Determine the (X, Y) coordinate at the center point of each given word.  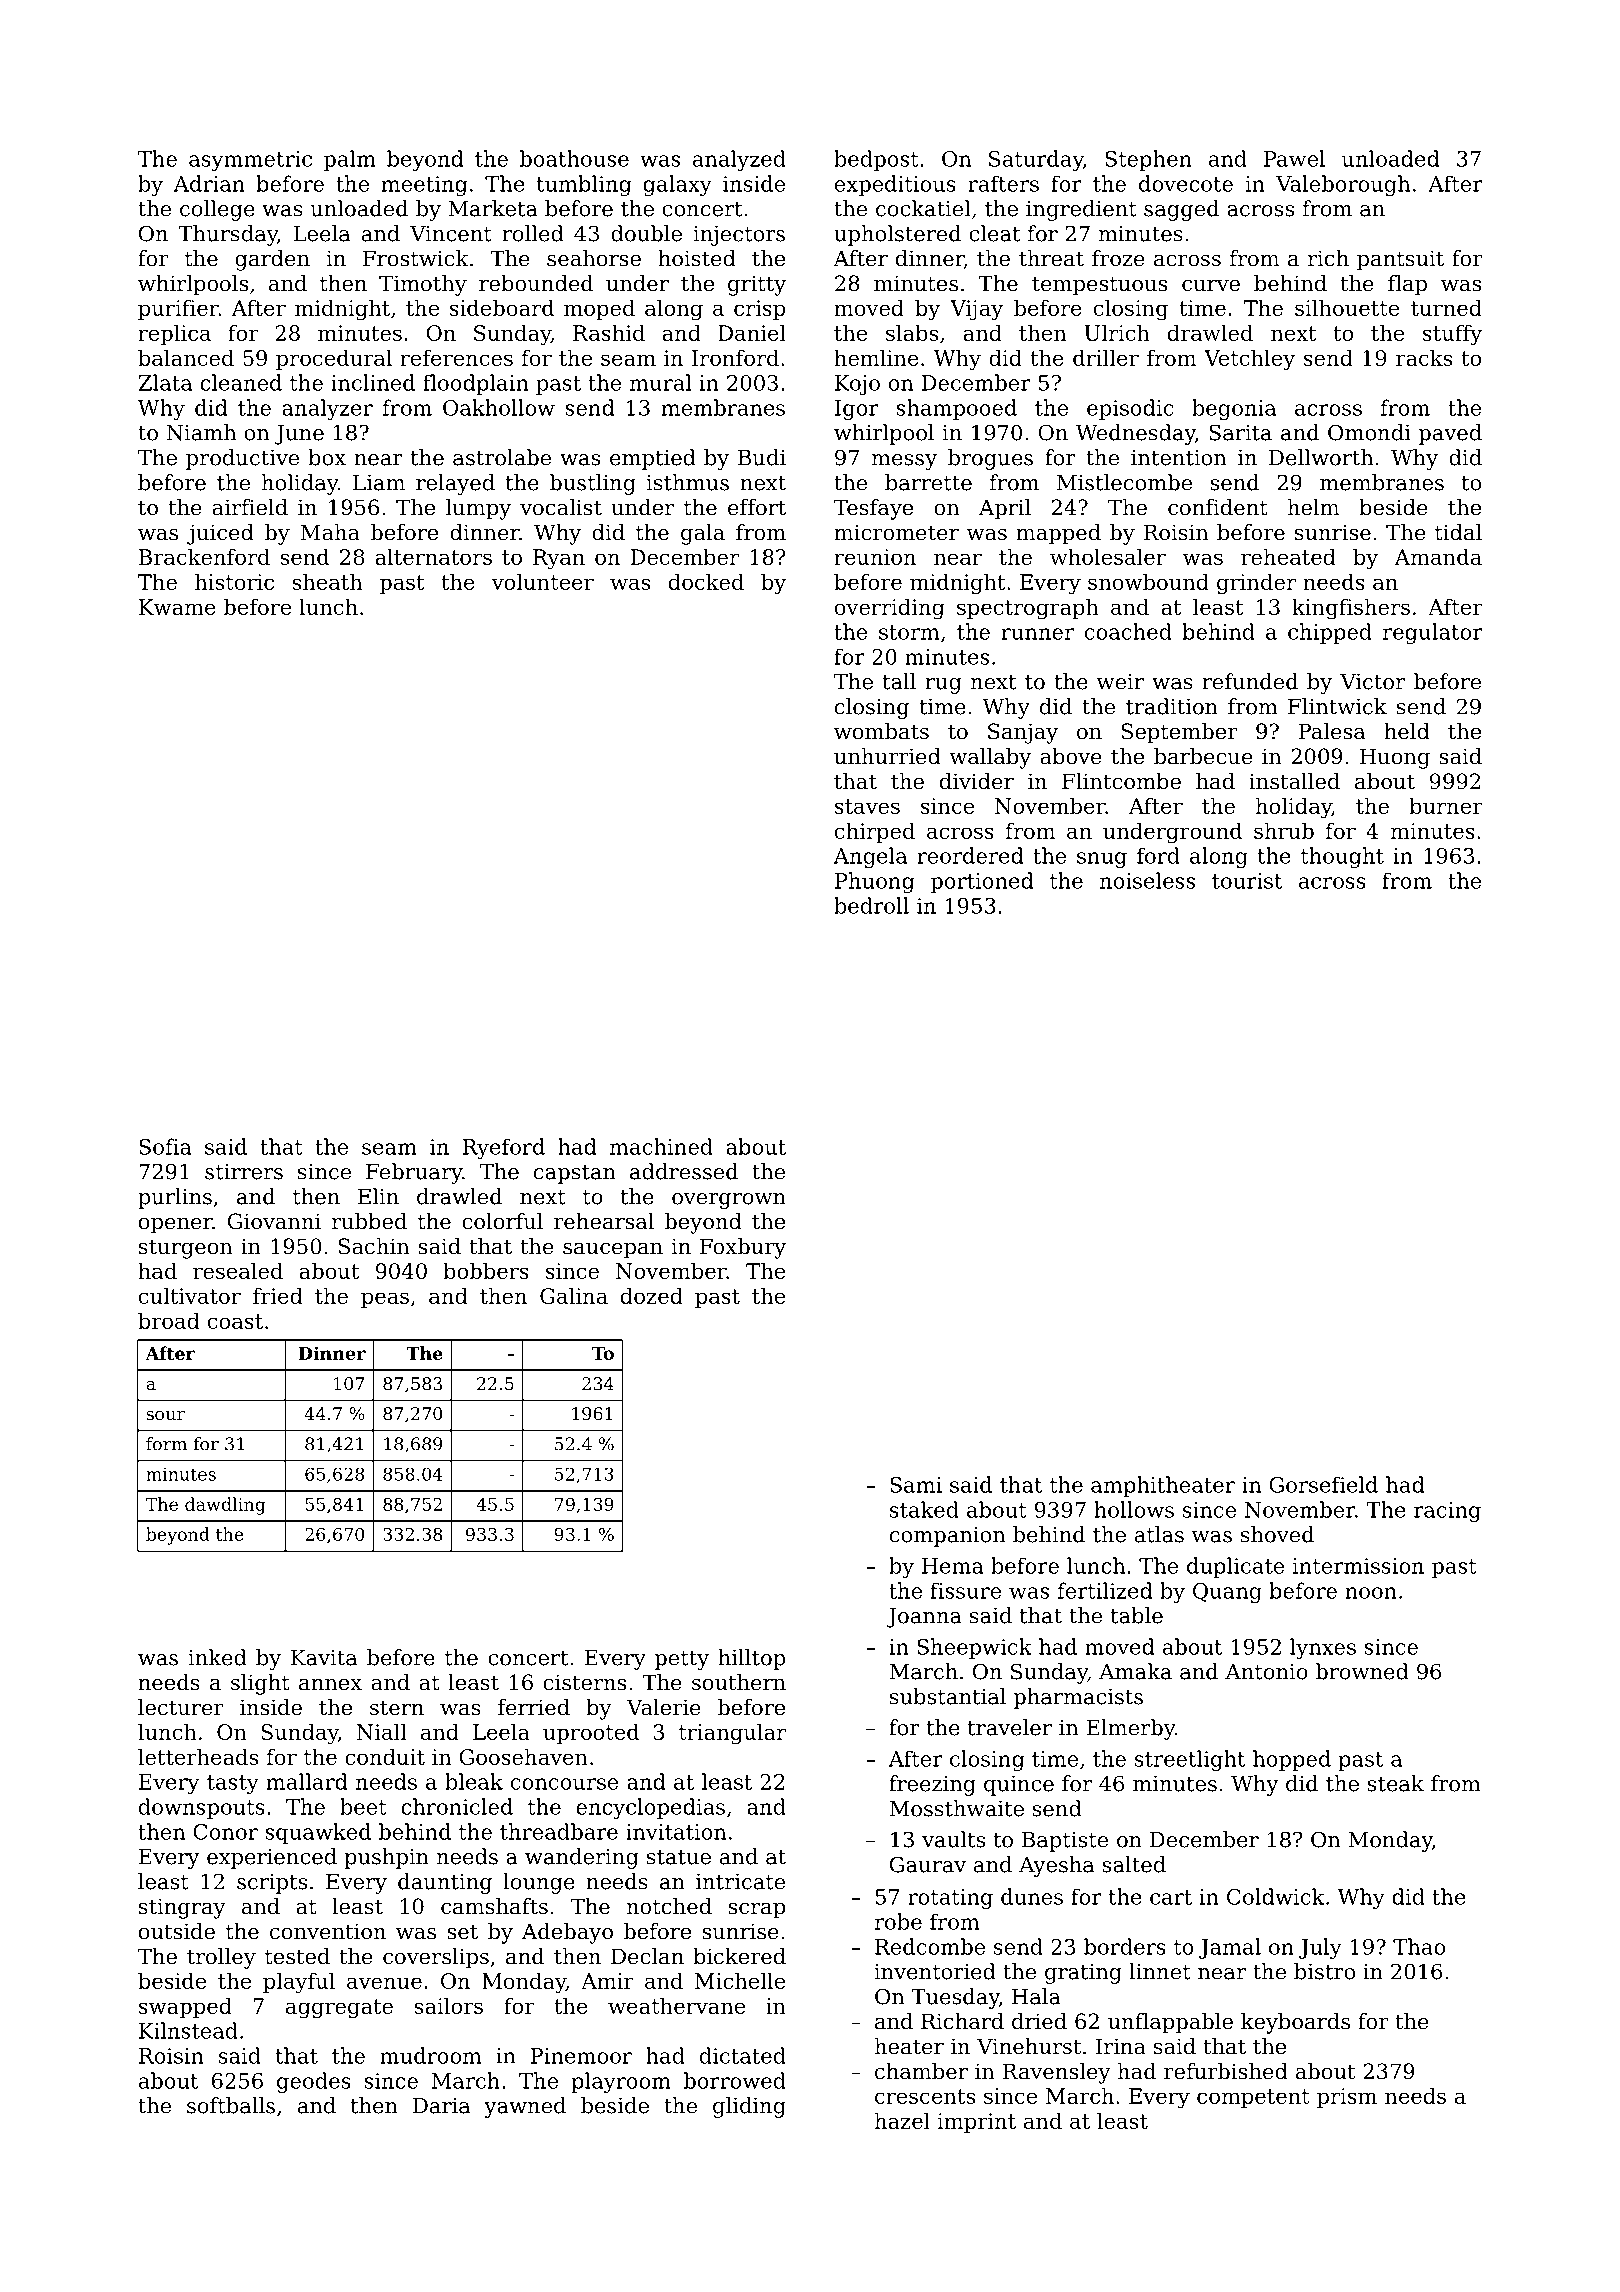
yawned (525, 2107)
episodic (1130, 409)
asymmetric (250, 161)
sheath (327, 581)
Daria (441, 2106)
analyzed (739, 160)
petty (682, 1660)
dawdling (225, 1506)
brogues (990, 459)
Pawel (1294, 158)
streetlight (1190, 1760)
